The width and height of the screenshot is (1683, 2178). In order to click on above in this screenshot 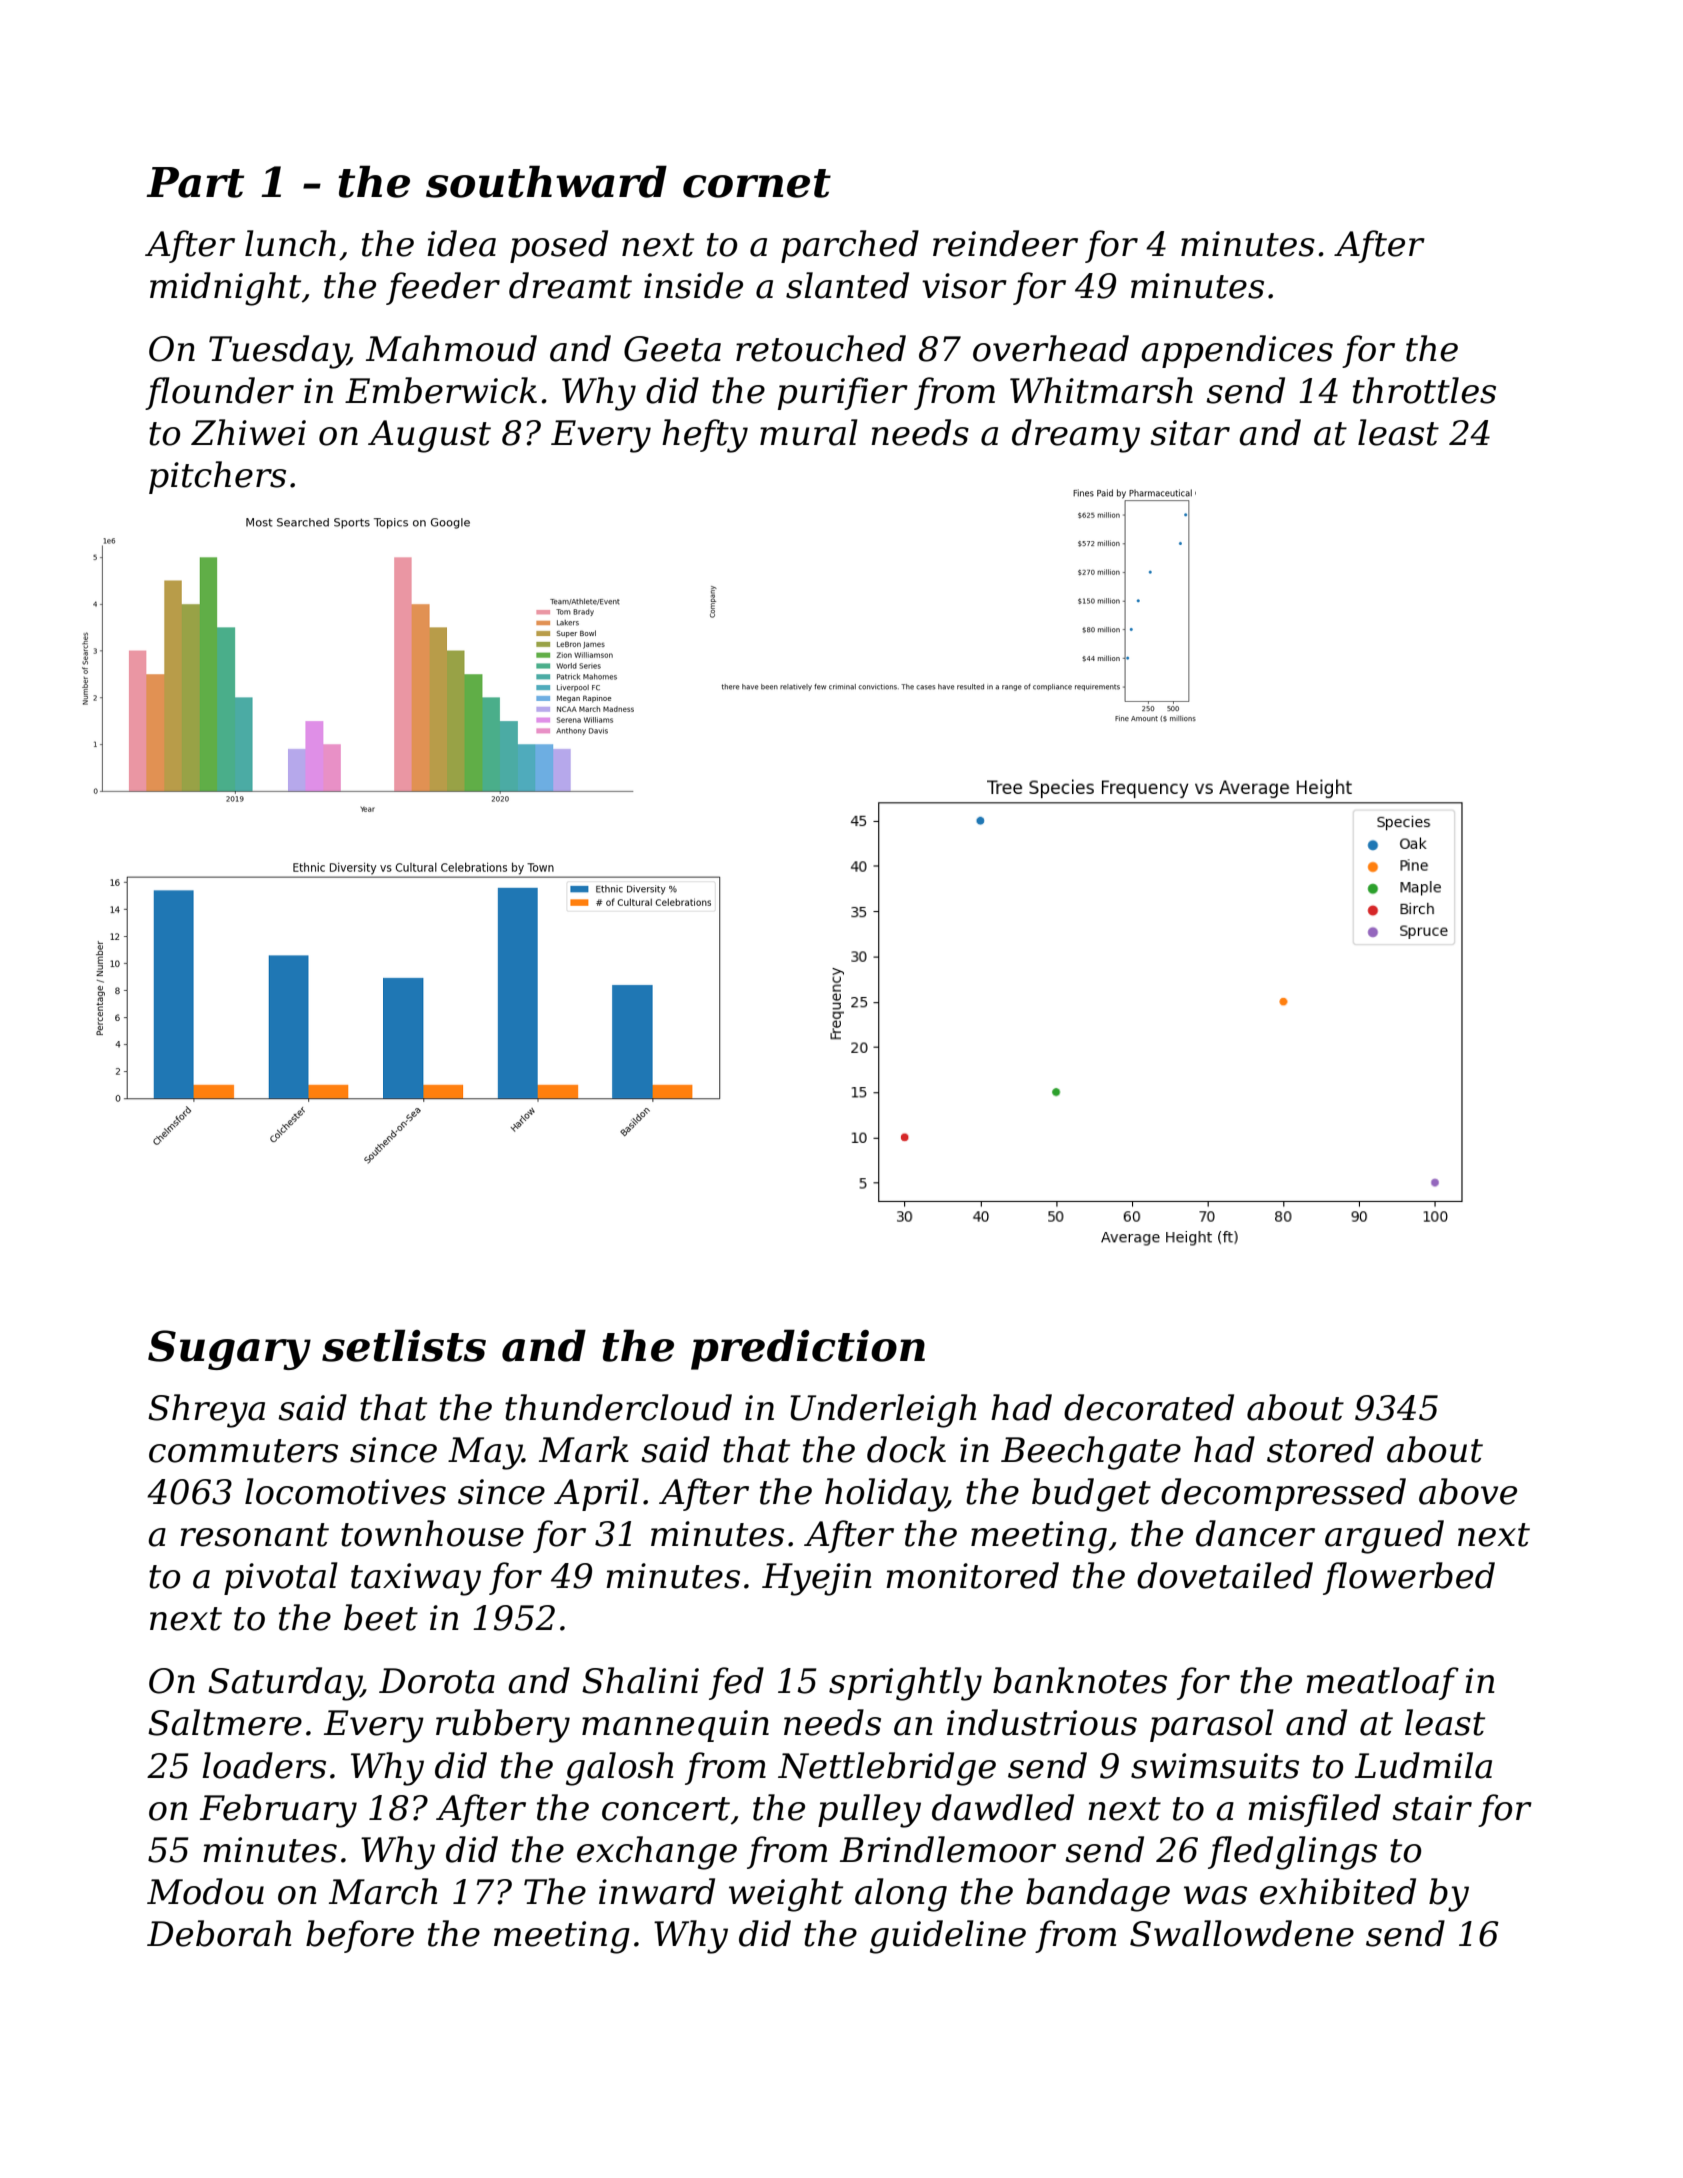, I will do `click(1468, 1491)`.
